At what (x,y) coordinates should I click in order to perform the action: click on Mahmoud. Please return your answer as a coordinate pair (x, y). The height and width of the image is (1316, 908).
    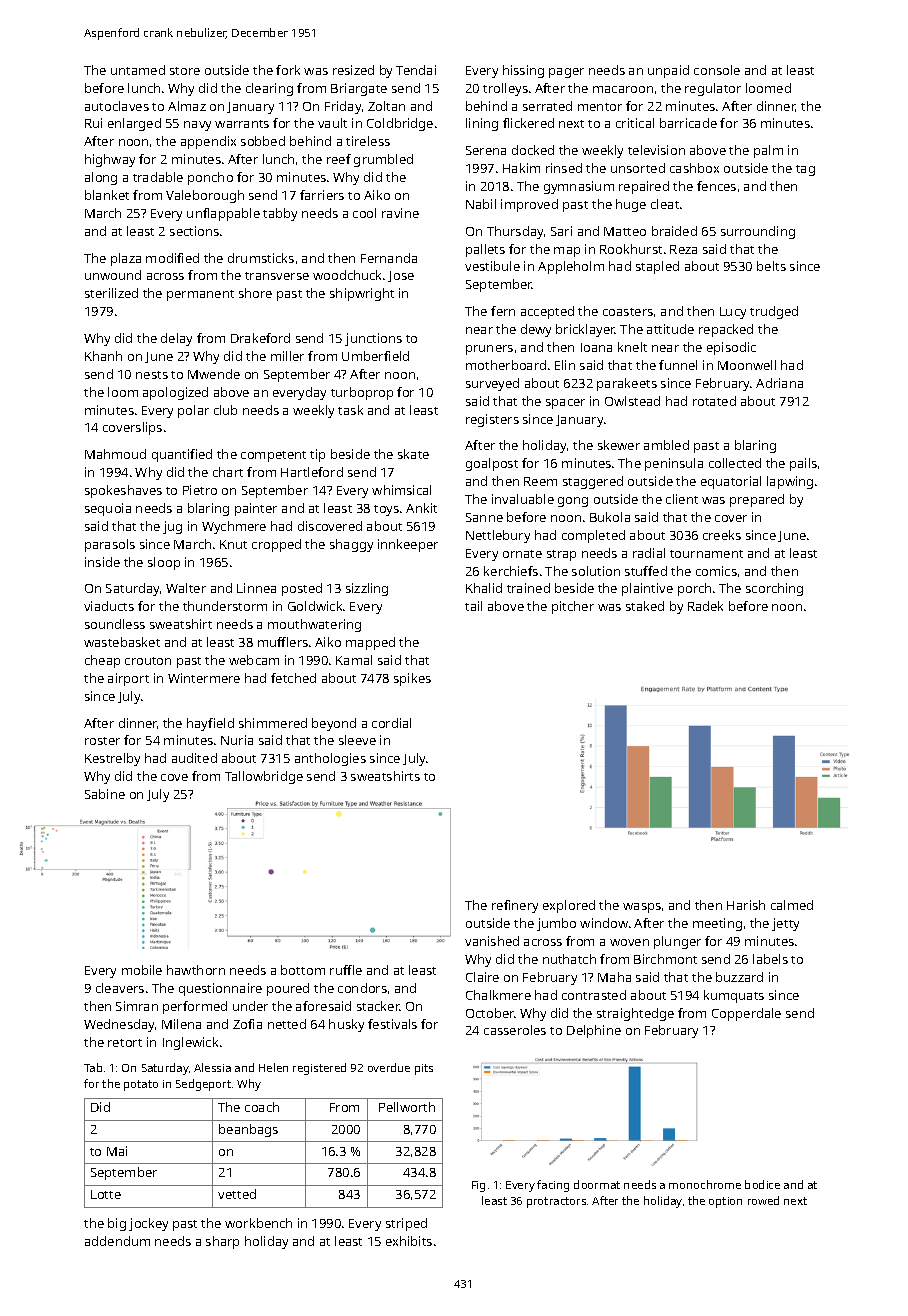
    Looking at the image, I should click on (115, 454).
